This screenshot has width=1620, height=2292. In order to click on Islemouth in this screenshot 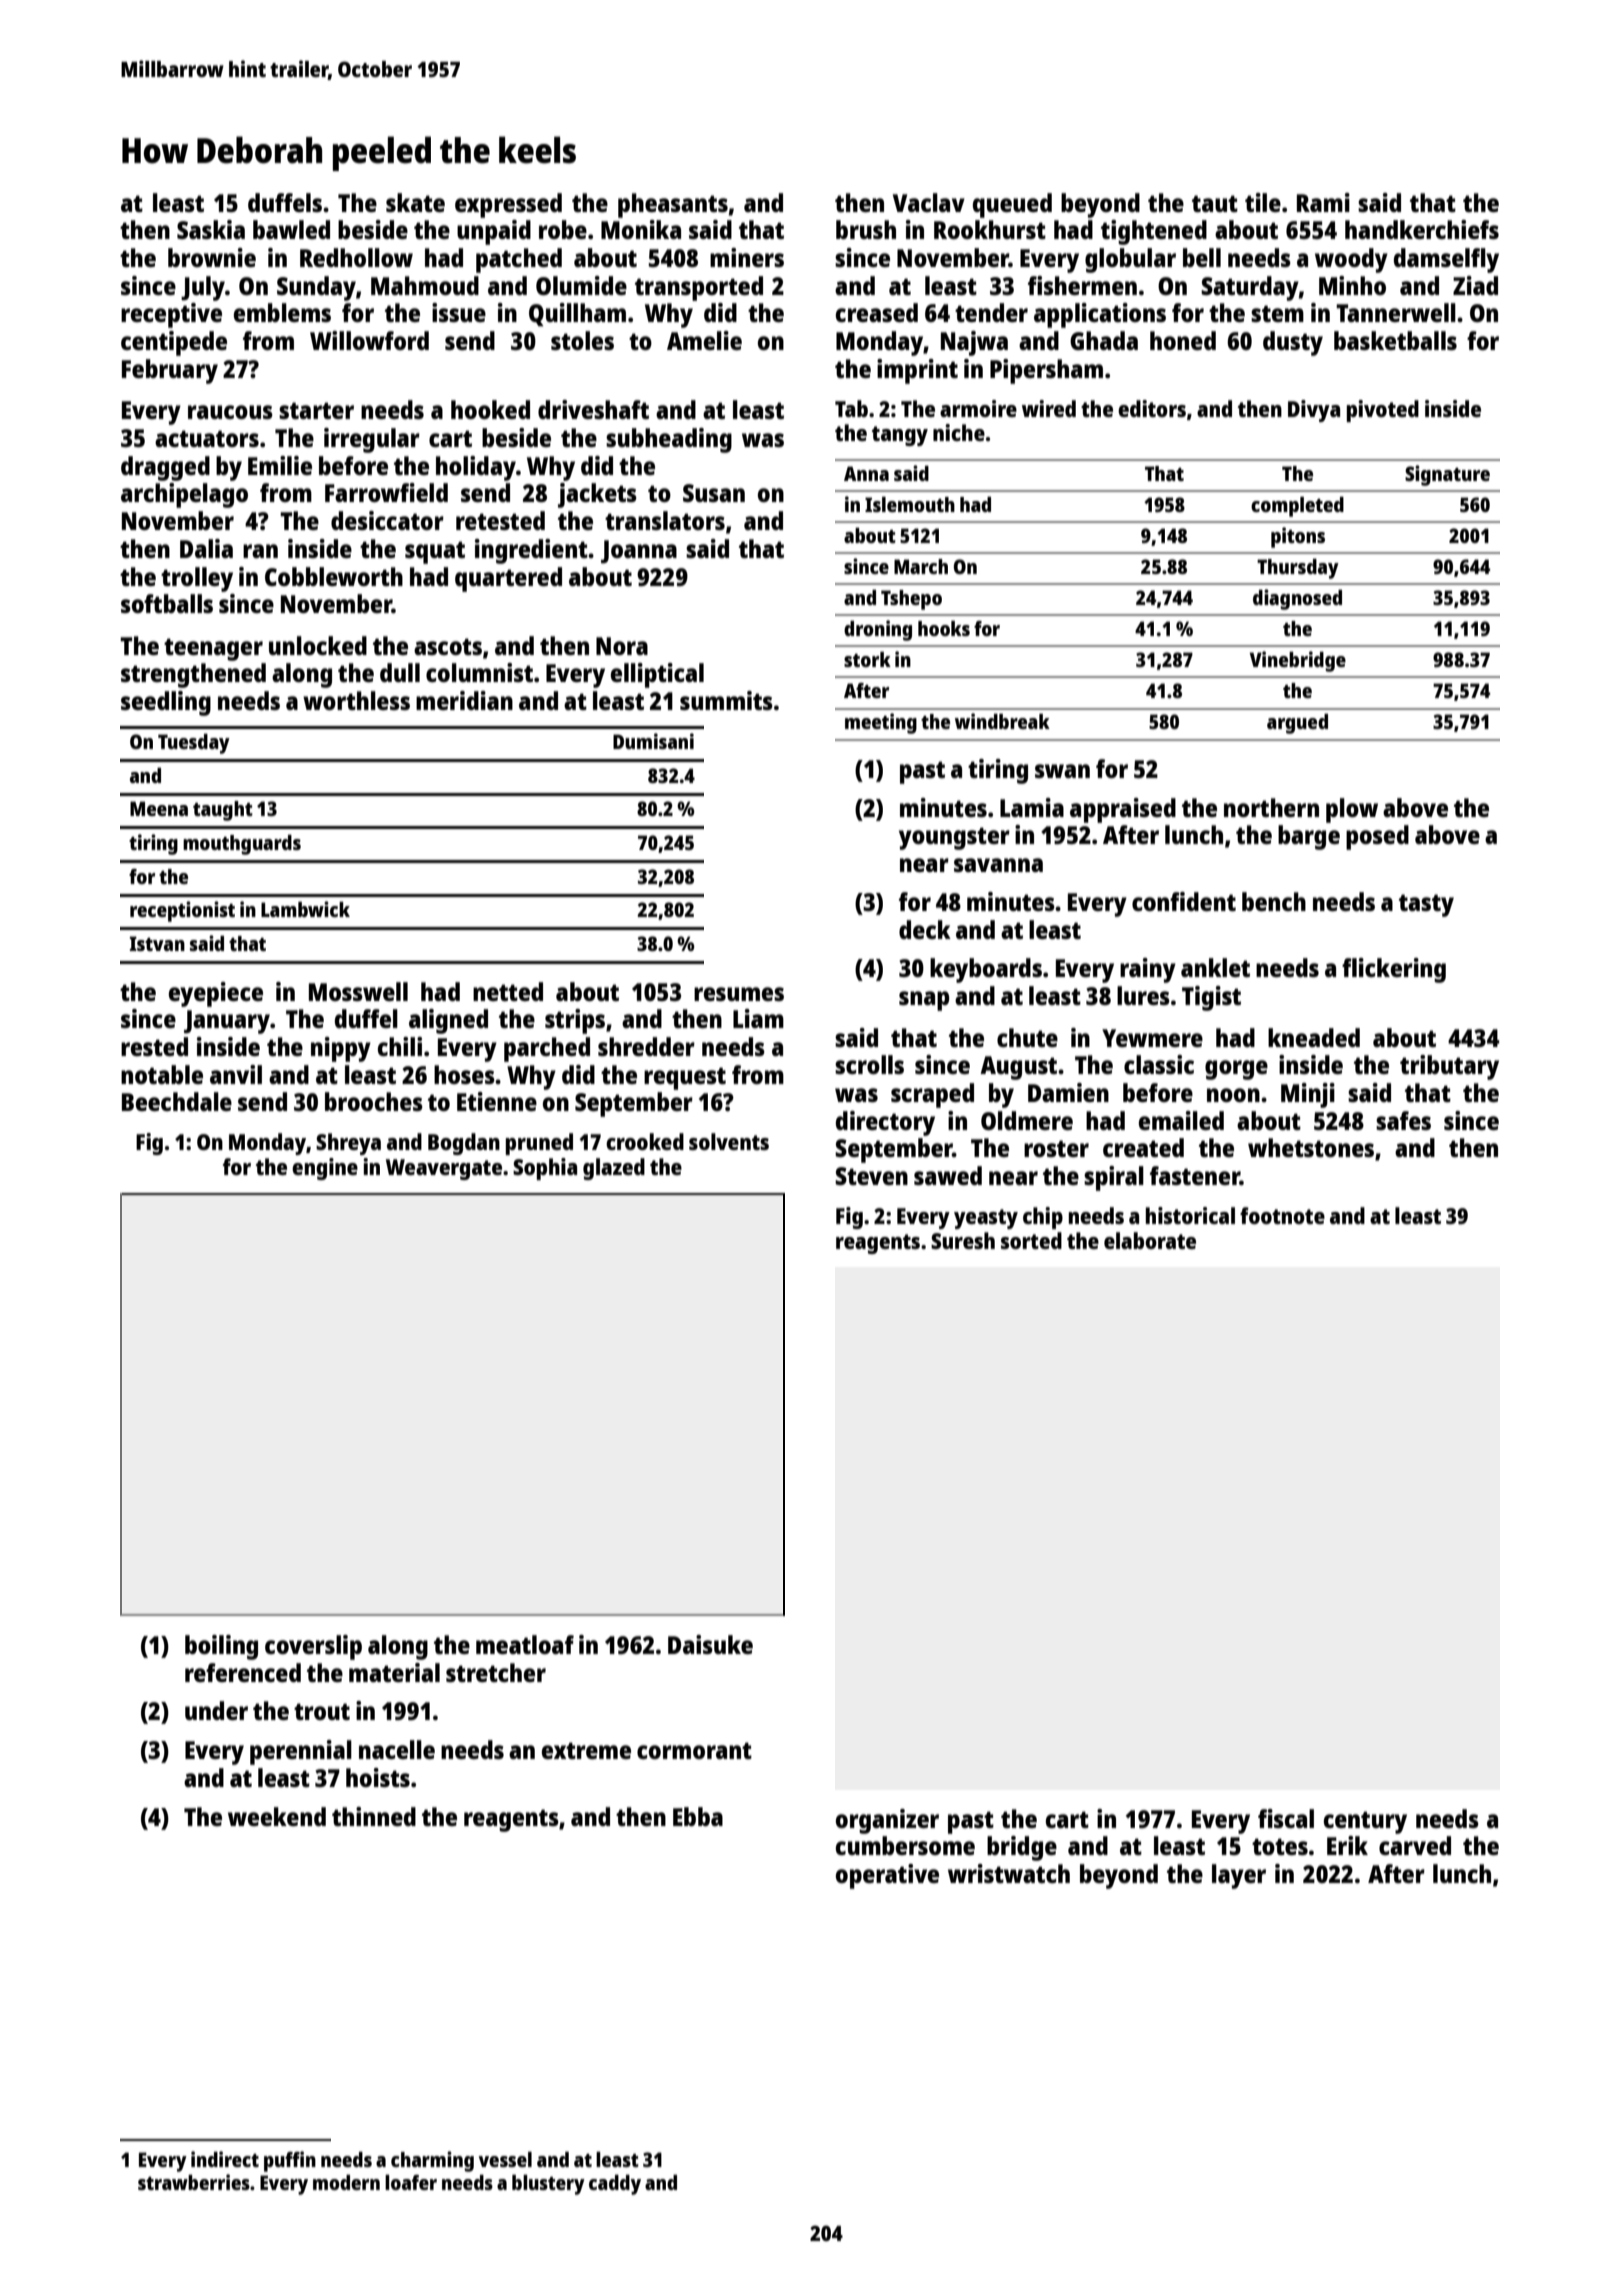, I will do `click(910, 504)`.
